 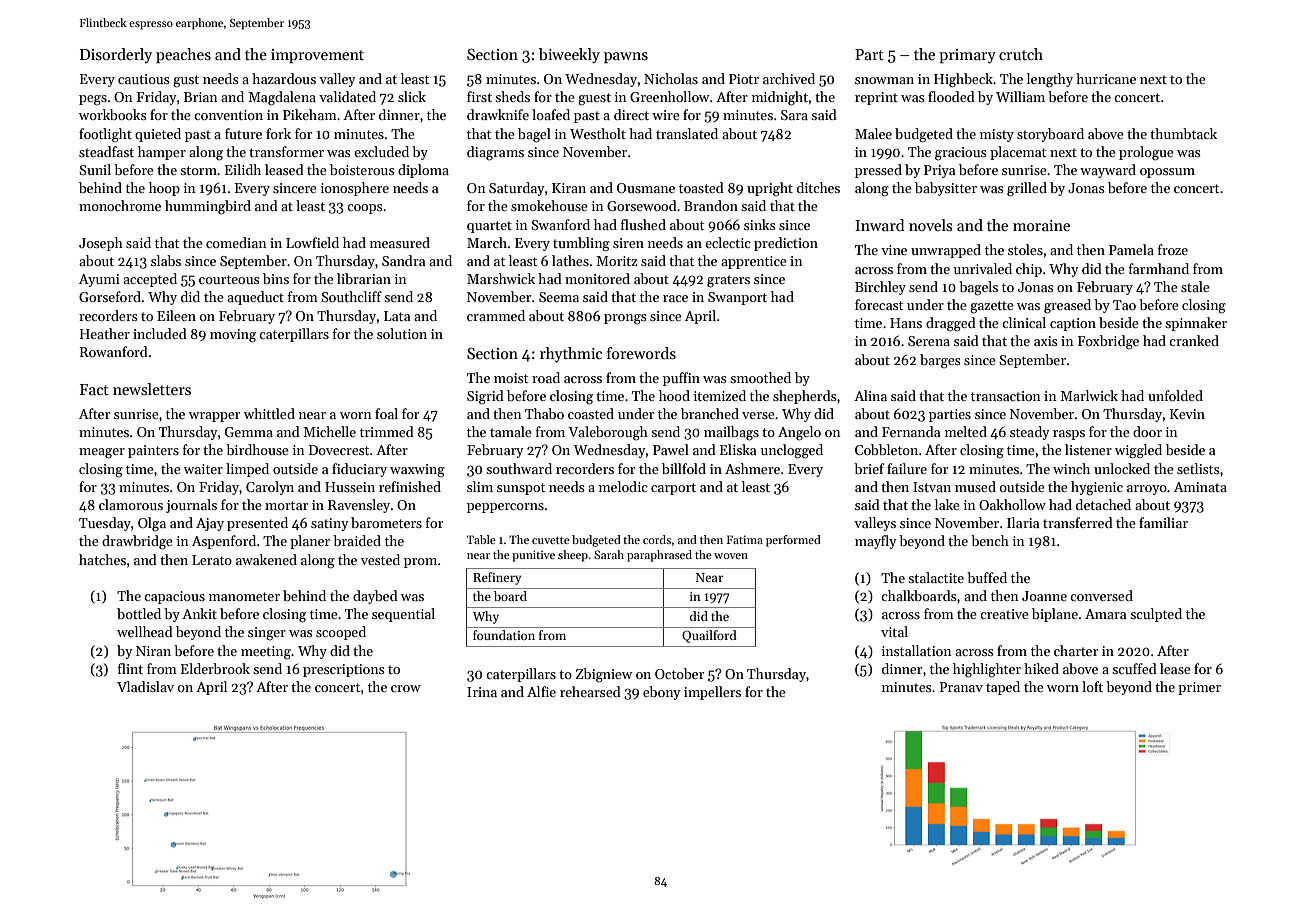 I want to click on crutch, so click(x=1021, y=54).
